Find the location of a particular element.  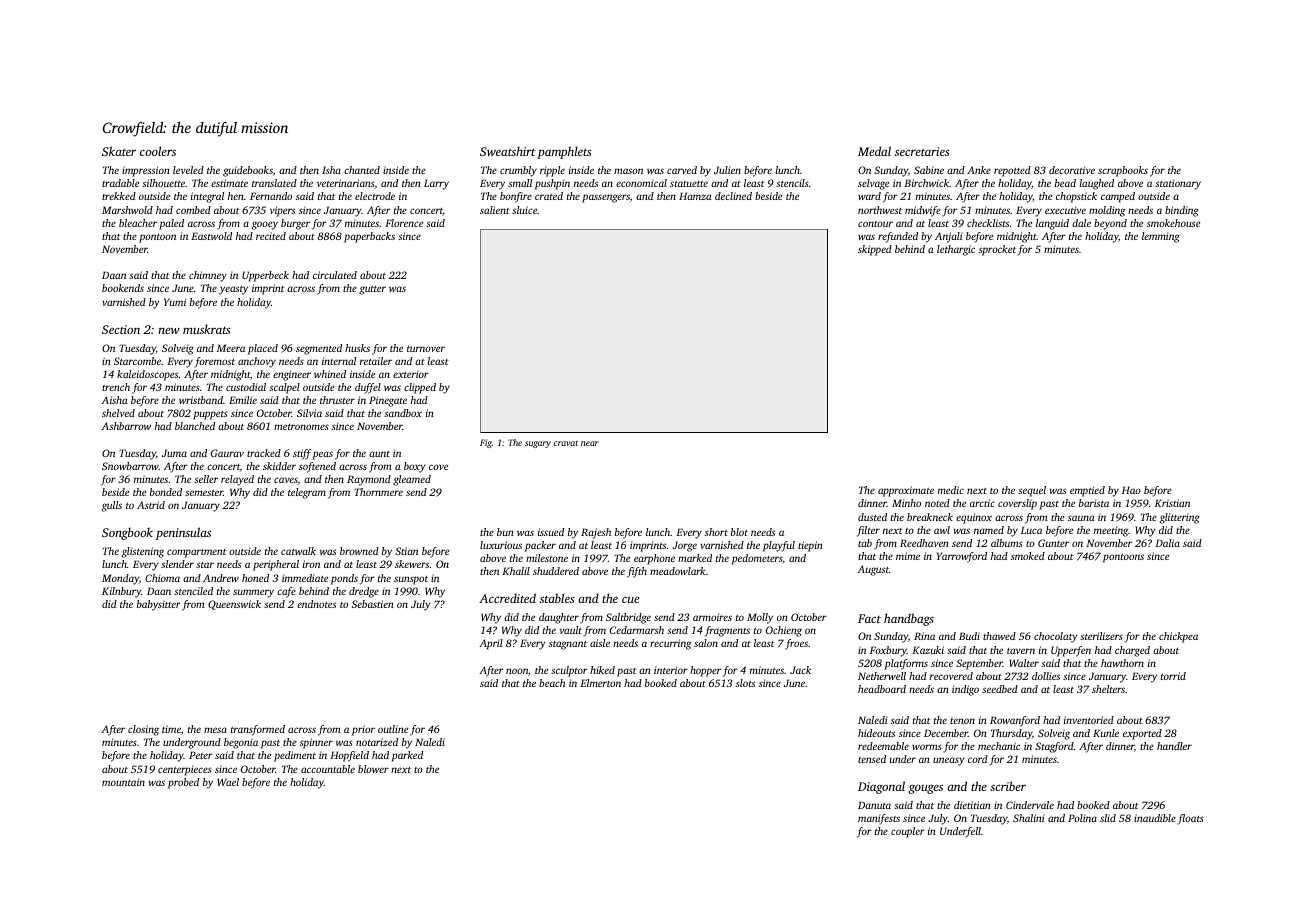

manifests is located at coordinates (879, 819).
